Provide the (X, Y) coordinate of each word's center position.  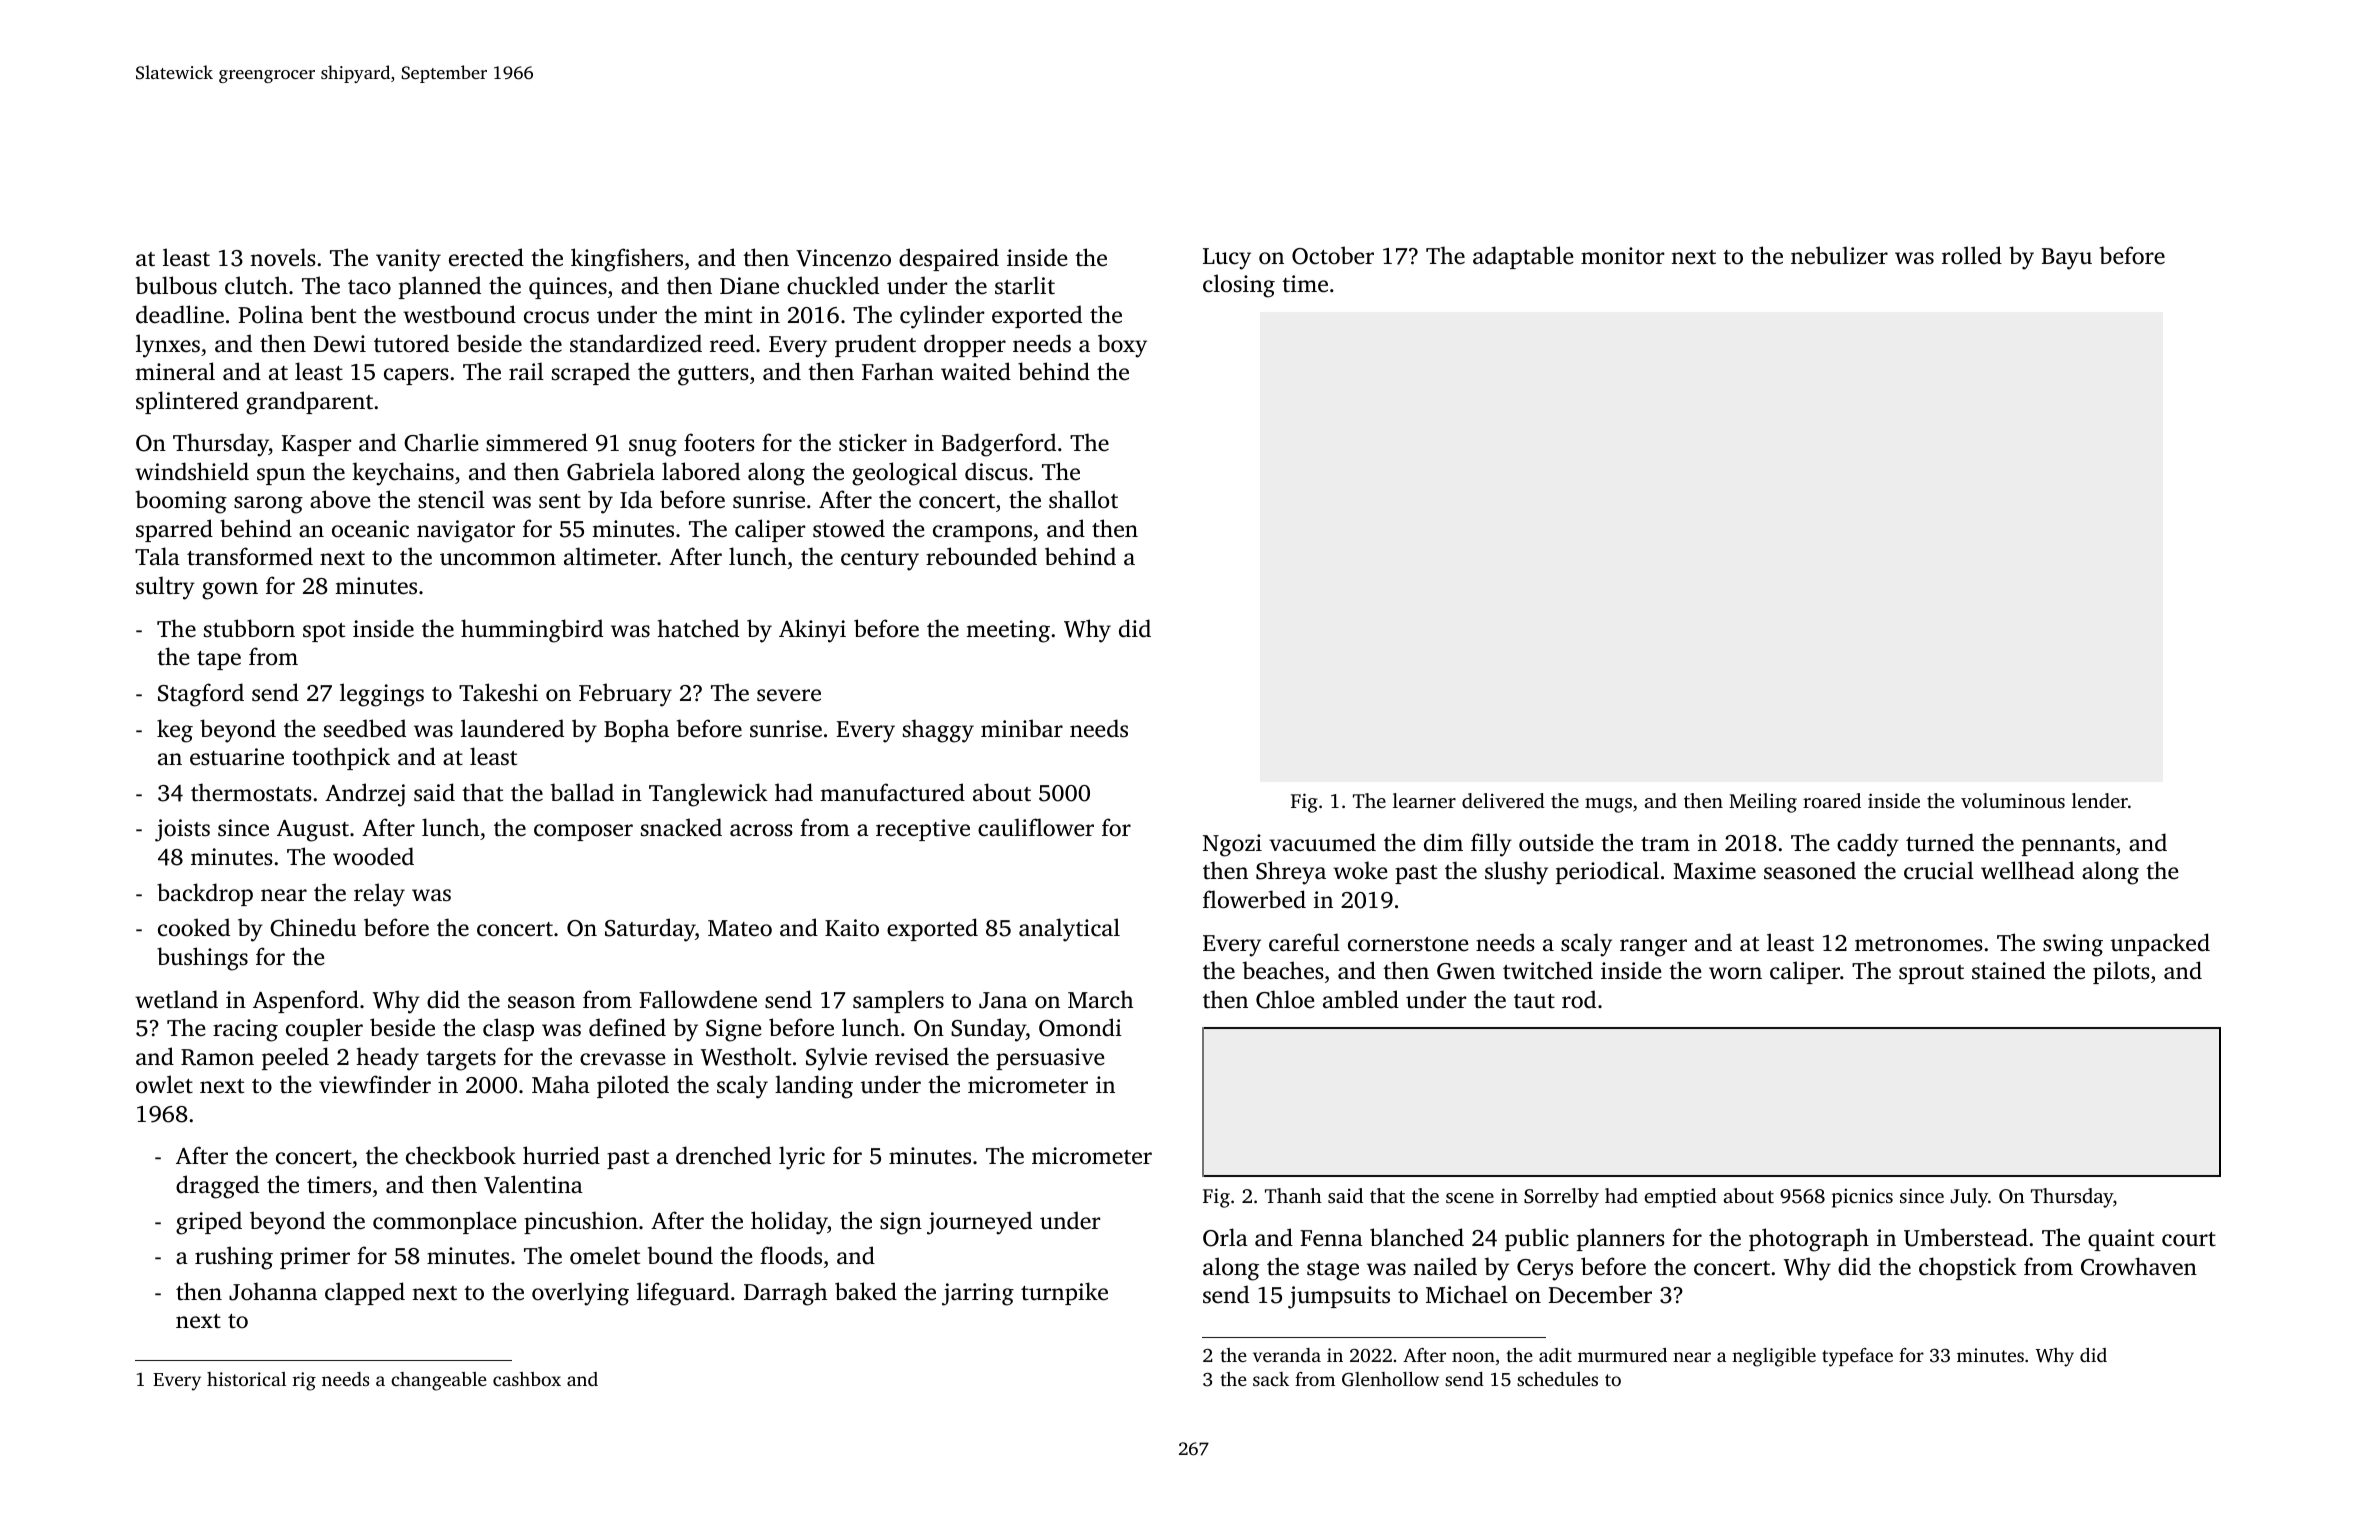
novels (283, 257)
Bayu (2067, 259)
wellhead (2027, 870)
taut (1534, 1001)
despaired (949, 259)
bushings (202, 959)
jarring (978, 1294)
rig (304, 1381)
